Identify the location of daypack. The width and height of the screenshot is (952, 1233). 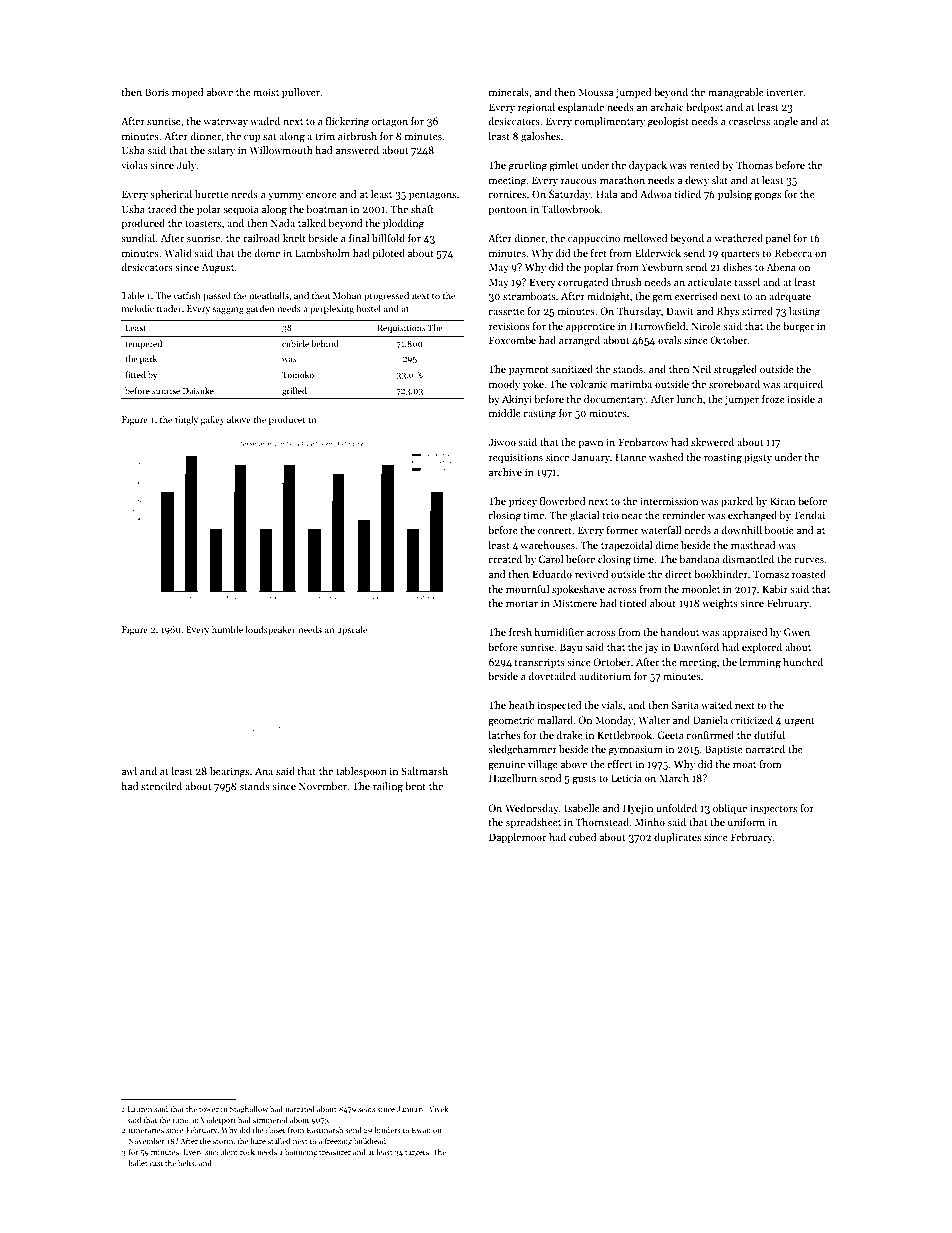
(648, 166).
